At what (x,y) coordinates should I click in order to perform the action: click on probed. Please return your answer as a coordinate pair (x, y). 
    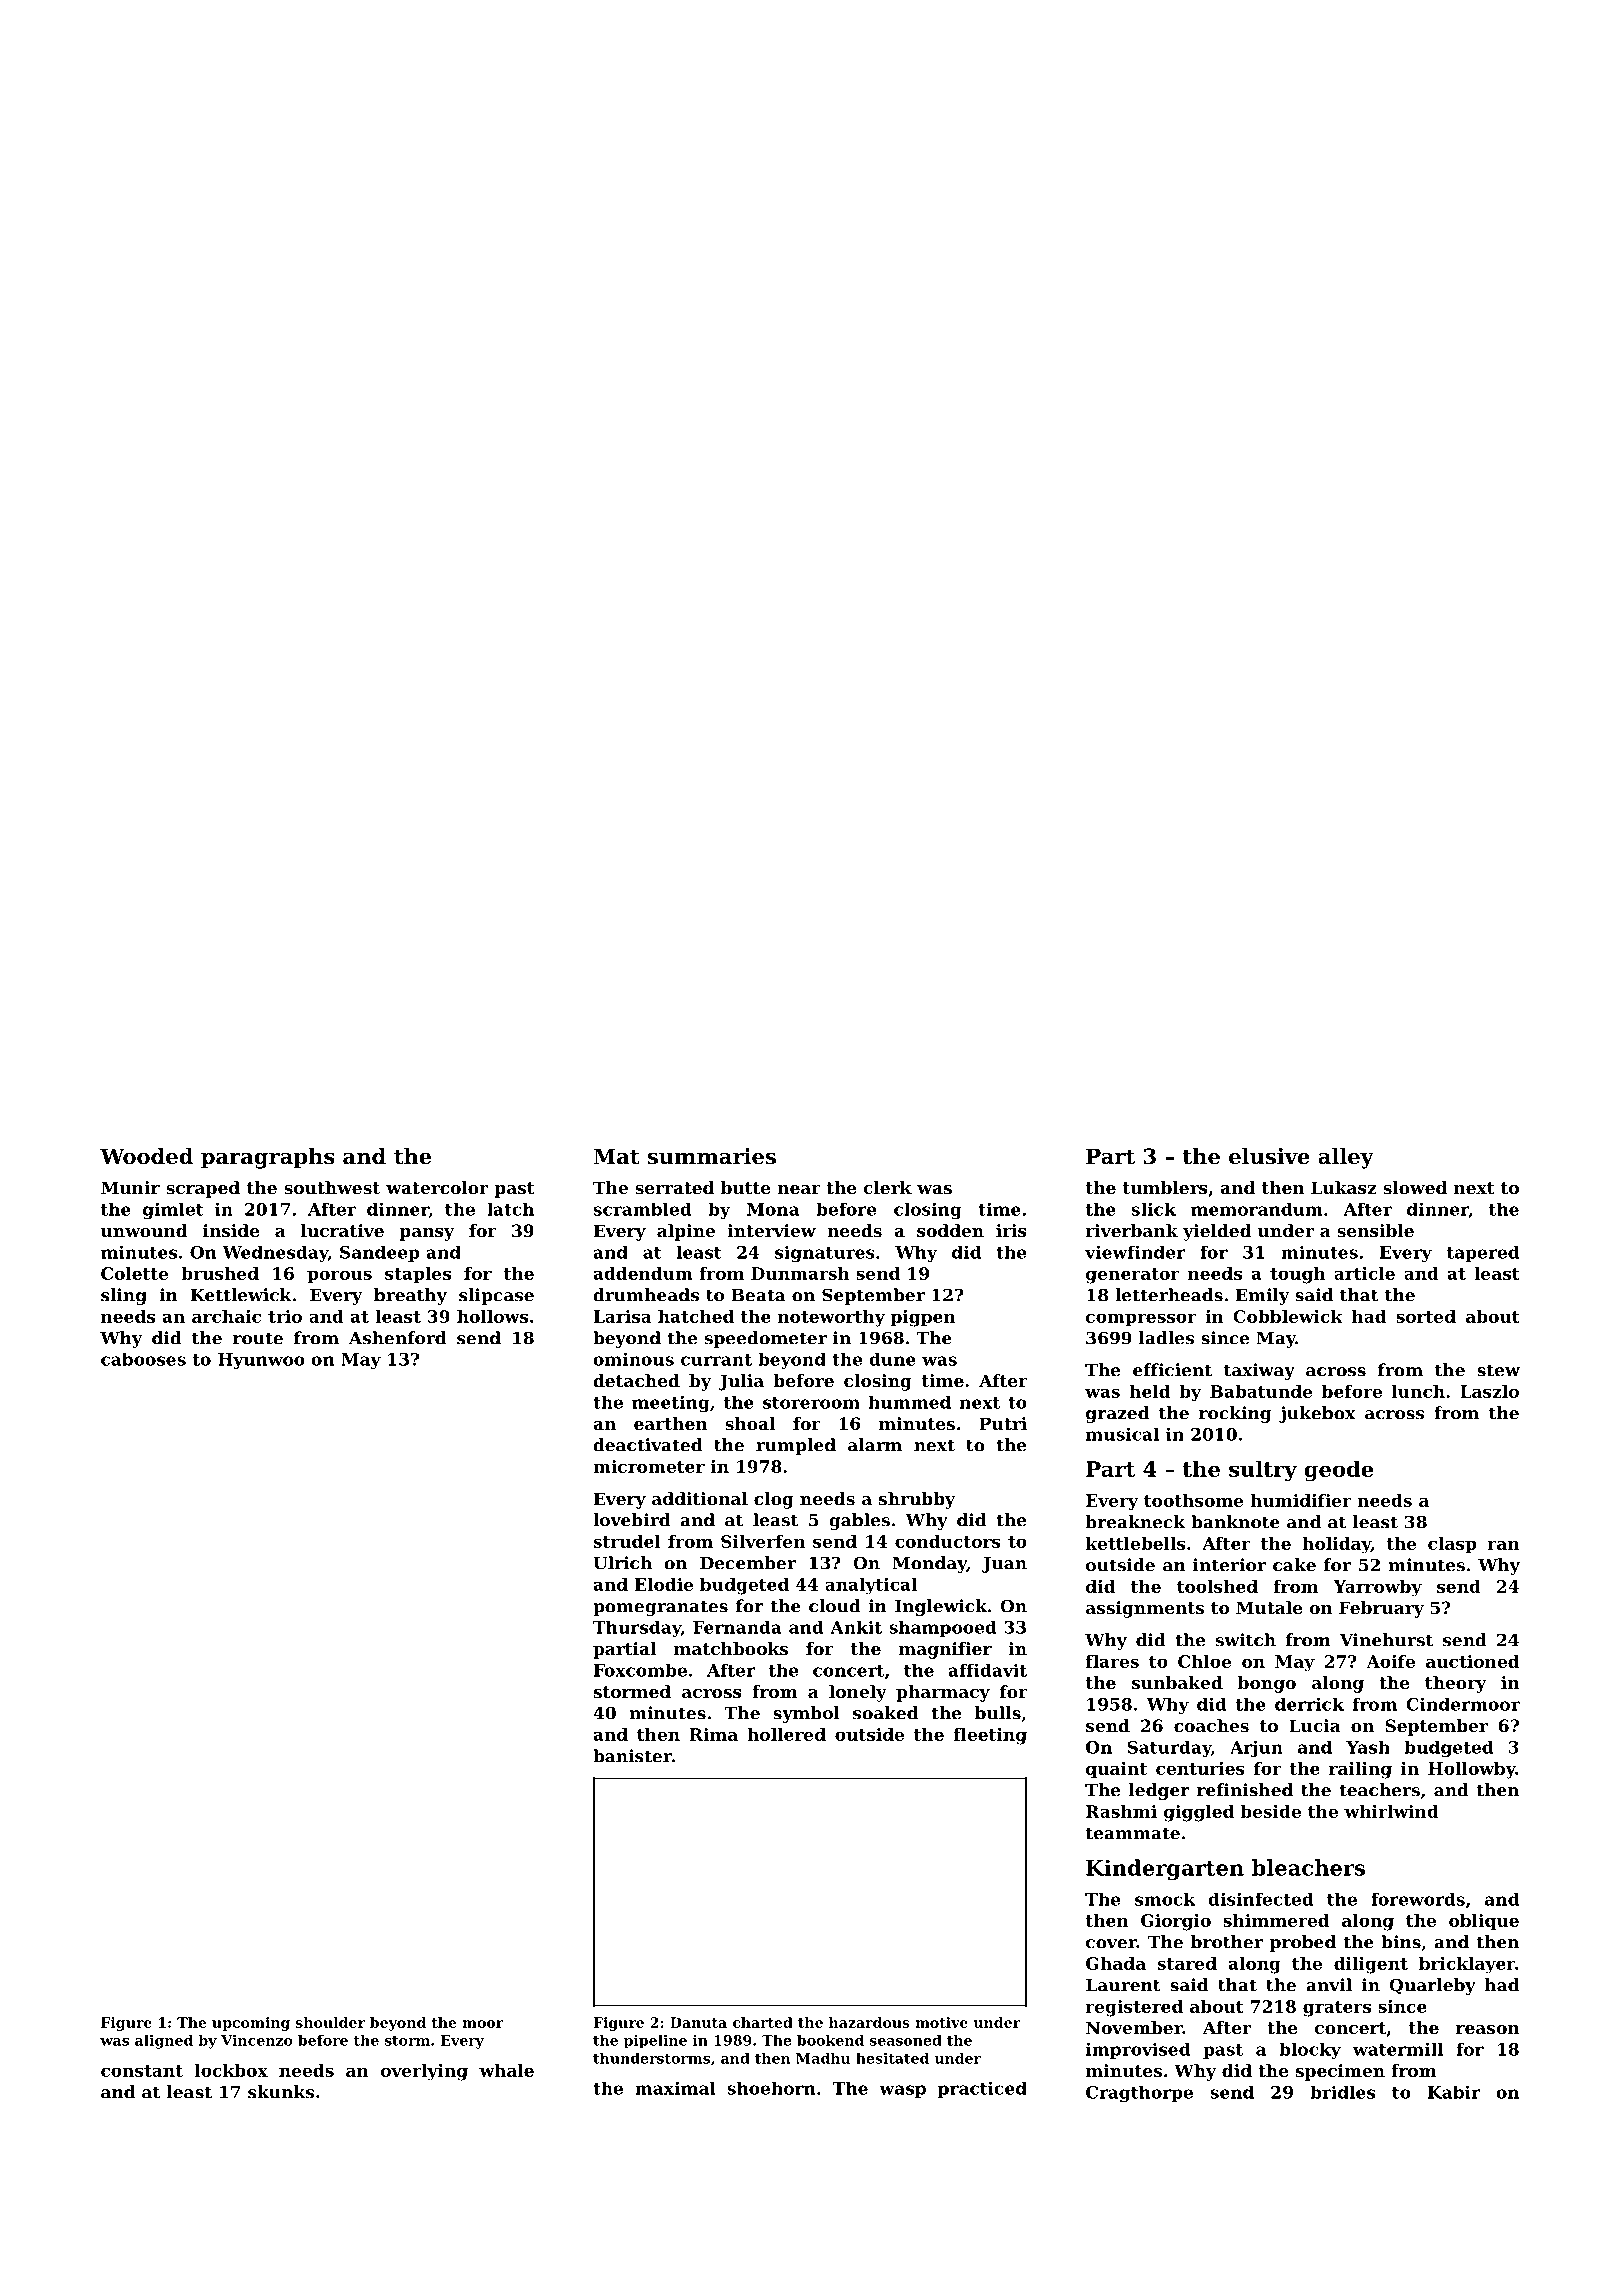
    Looking at the image, I should click on (1303, 1943).
